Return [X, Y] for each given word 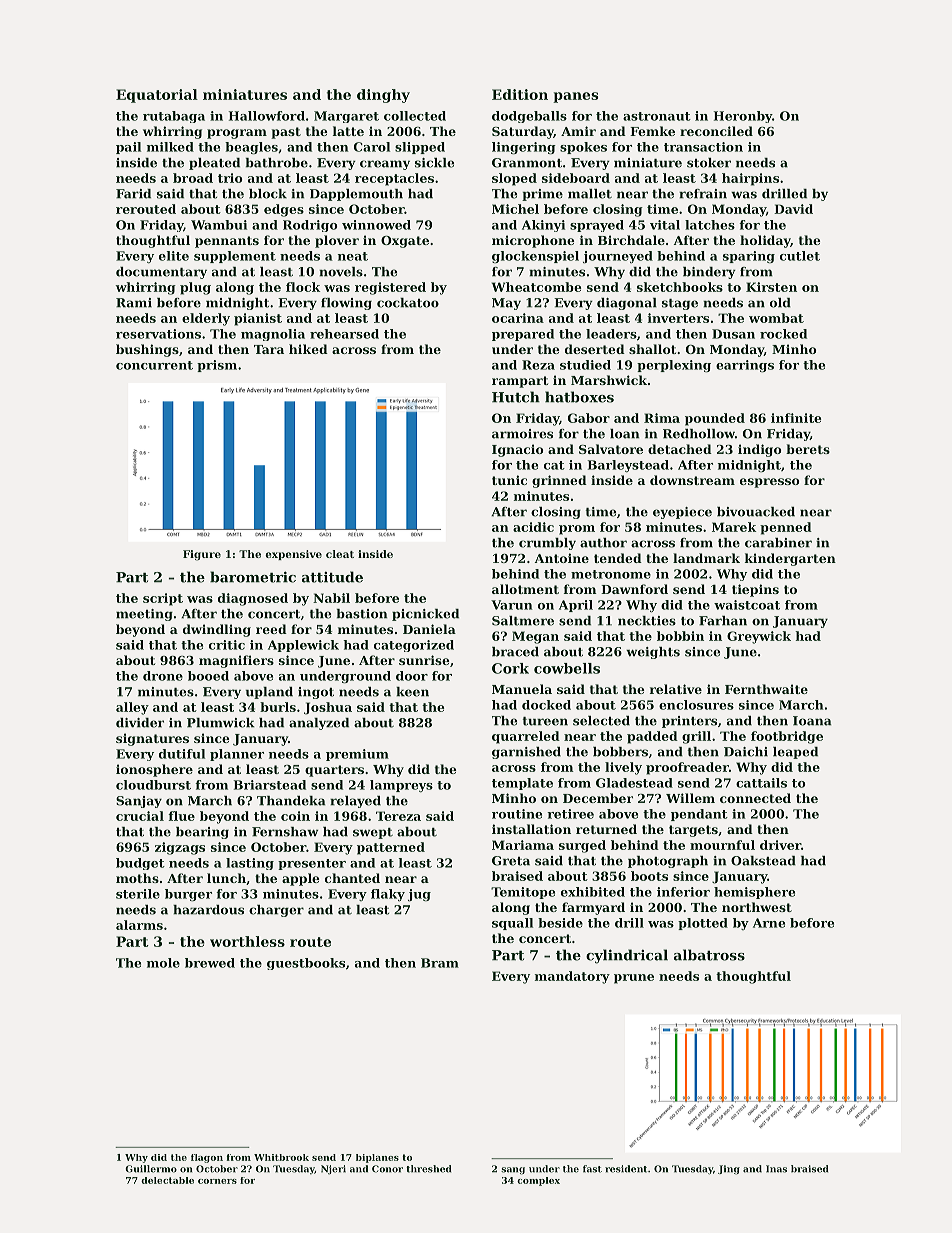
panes [575, 97]
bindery [709, 273]
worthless [247, 941]
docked [546, 705]
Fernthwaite [766, 689]
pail [128, 148]
